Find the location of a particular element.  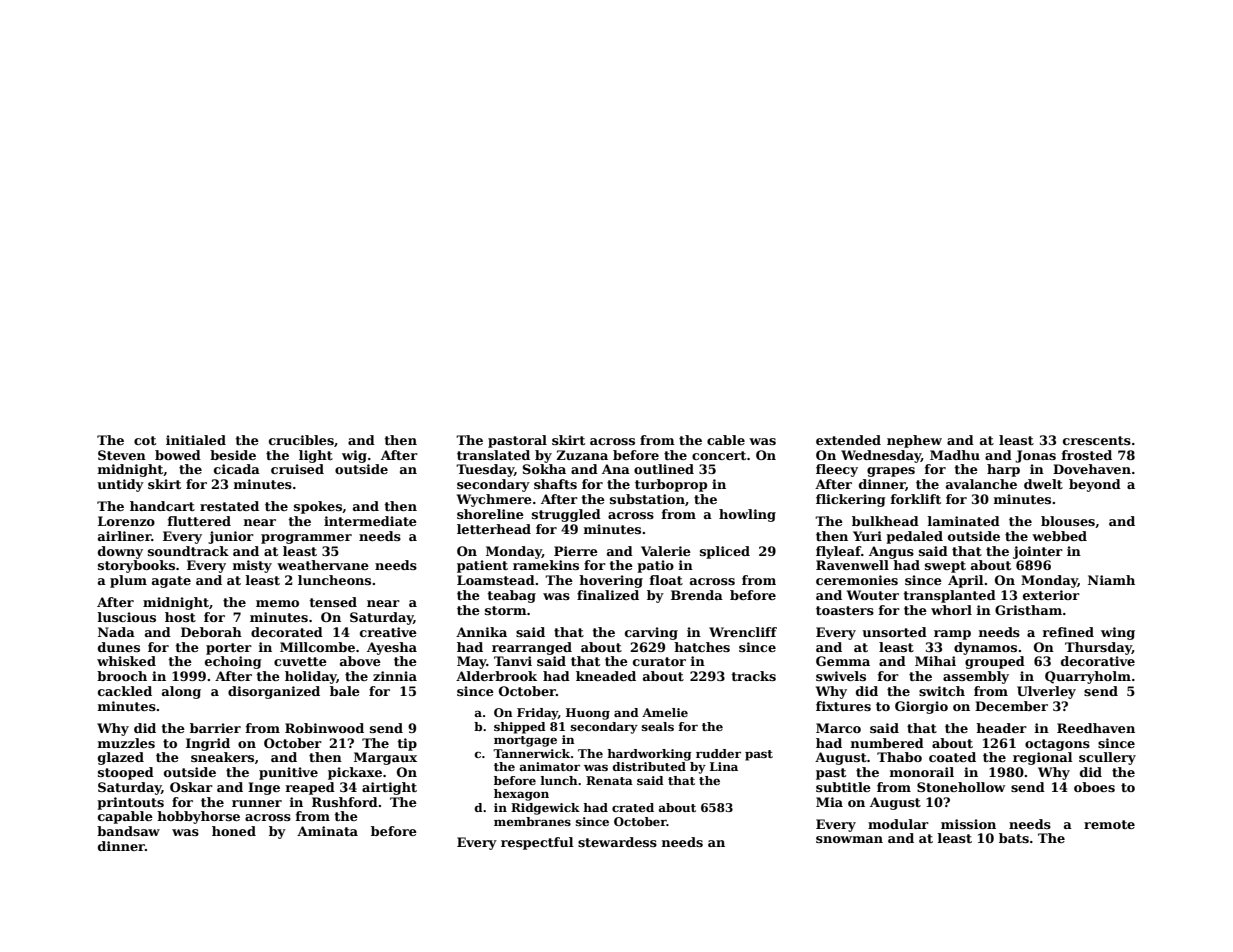

Aminata is located at coordinates (327, 831).
